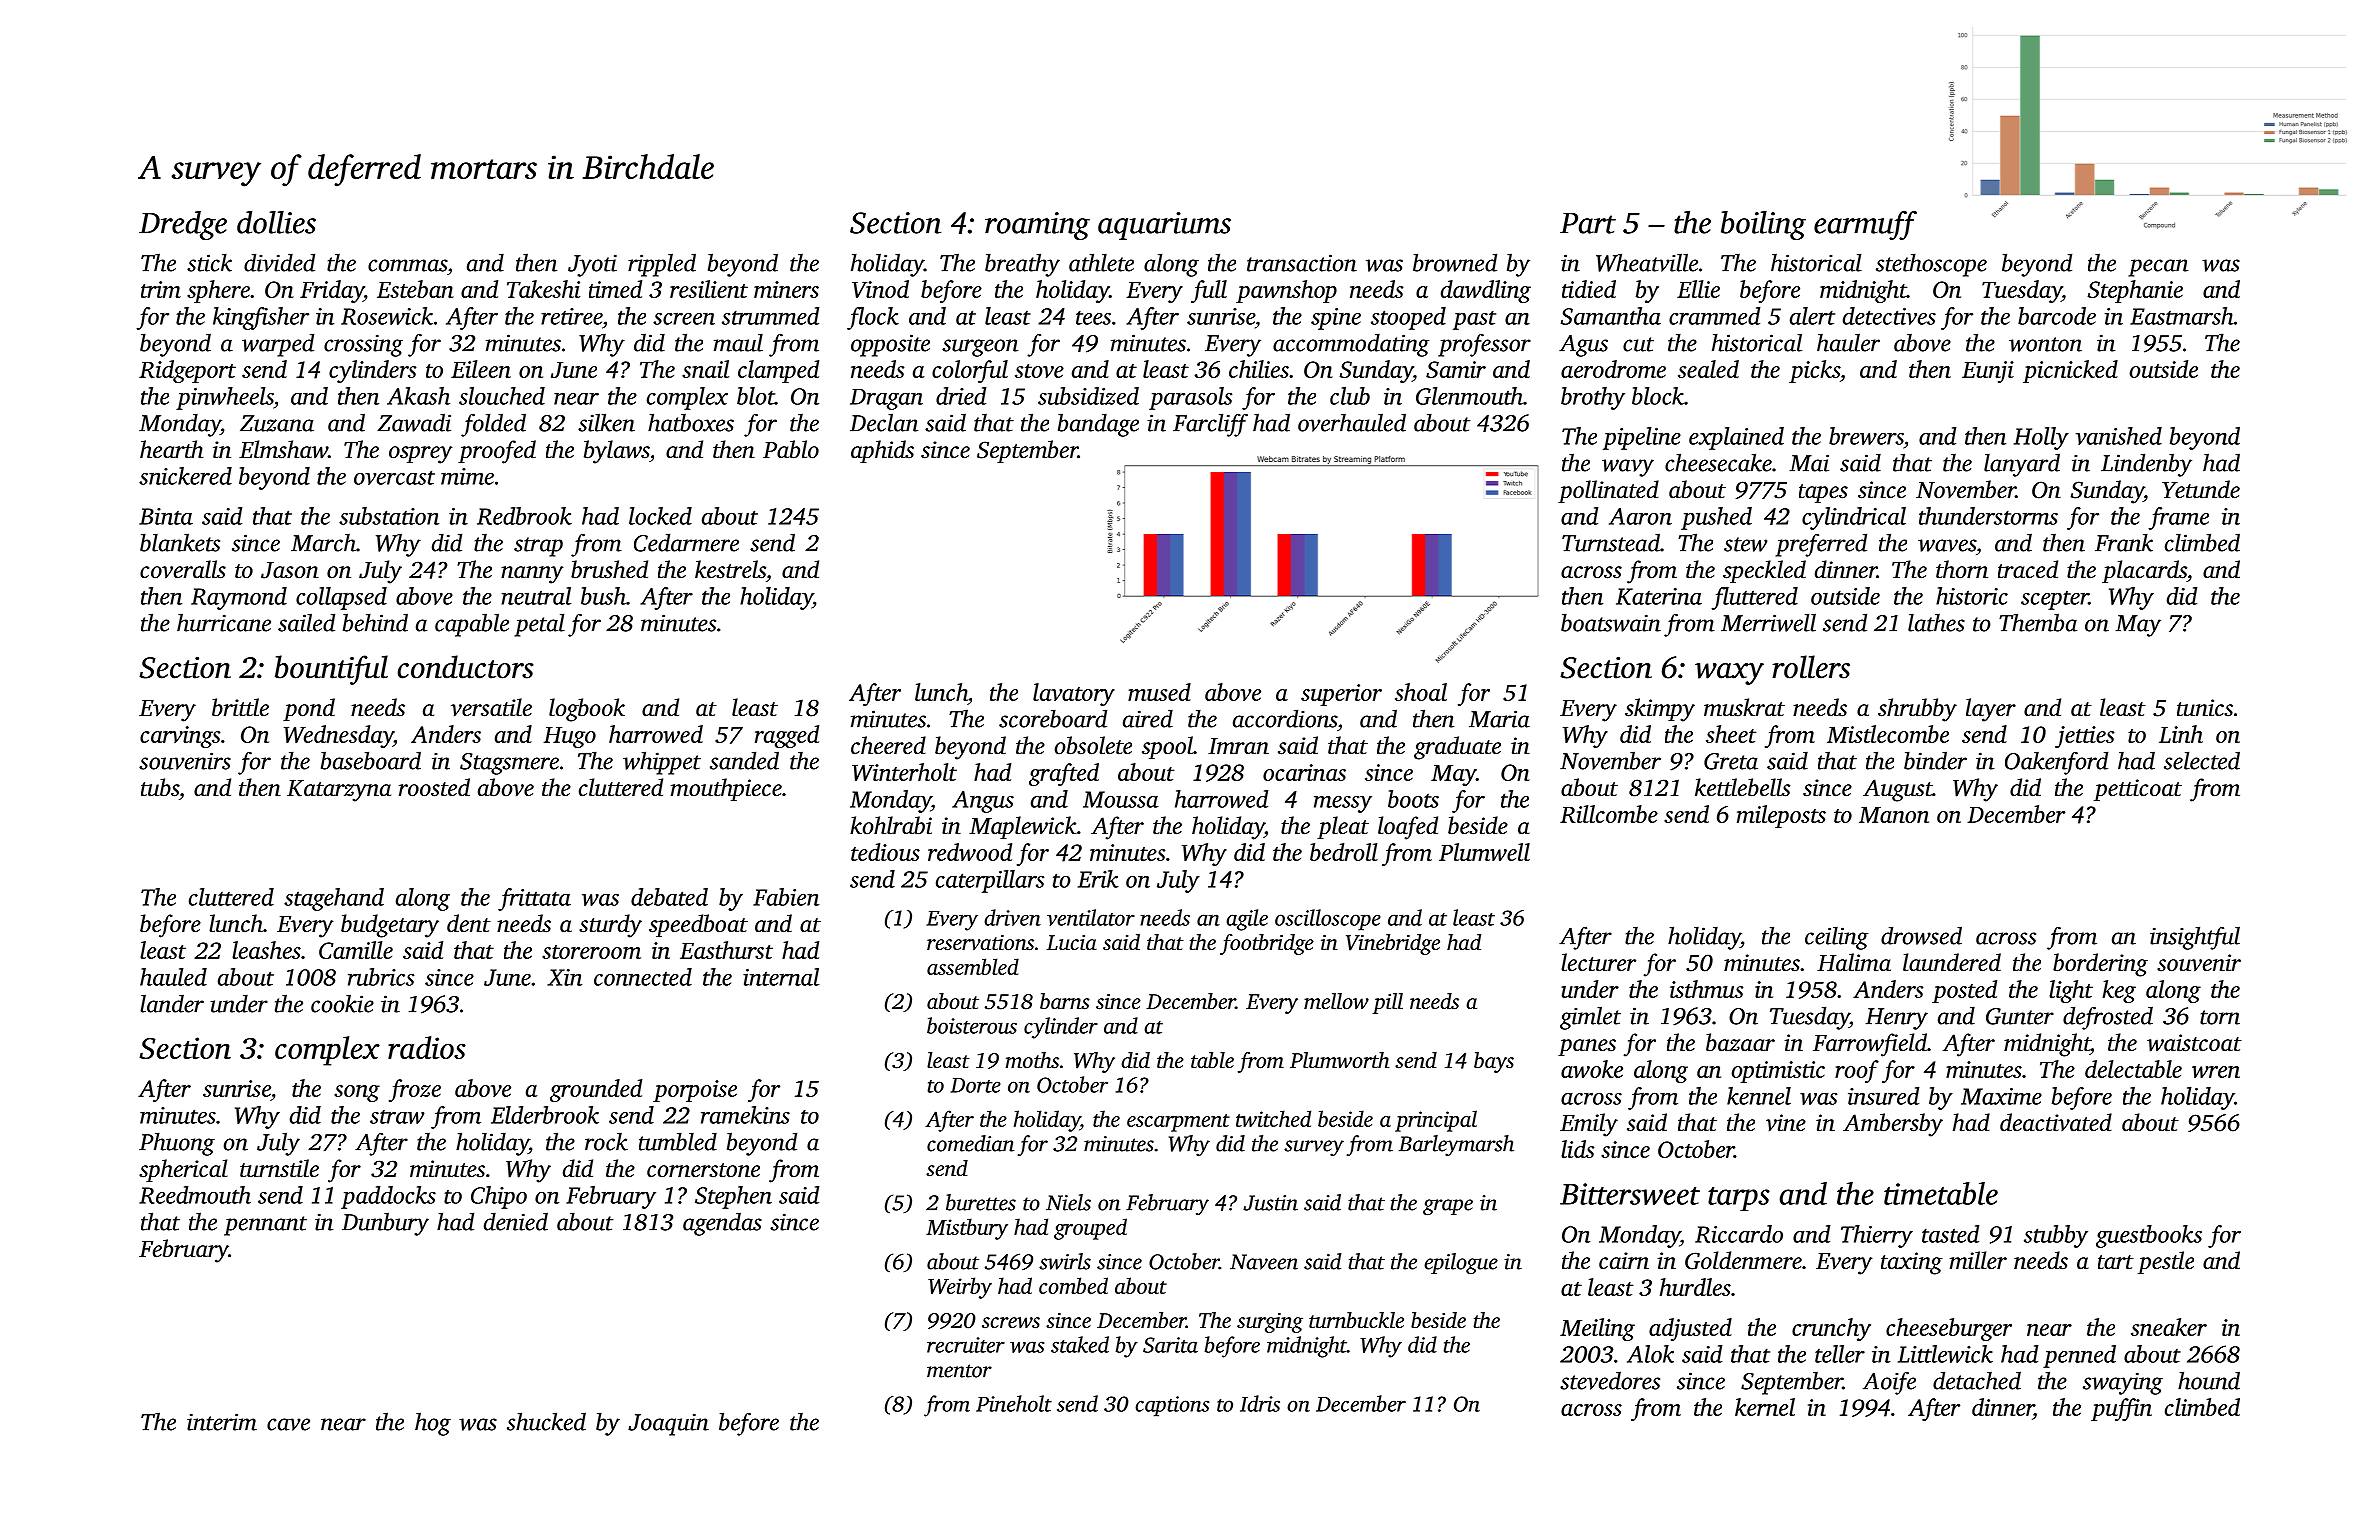 This screenshot has width=2380, height=1540. Describe the element at coordinates (546, 1421) in the screenshot. I see `shucked` at that location.
